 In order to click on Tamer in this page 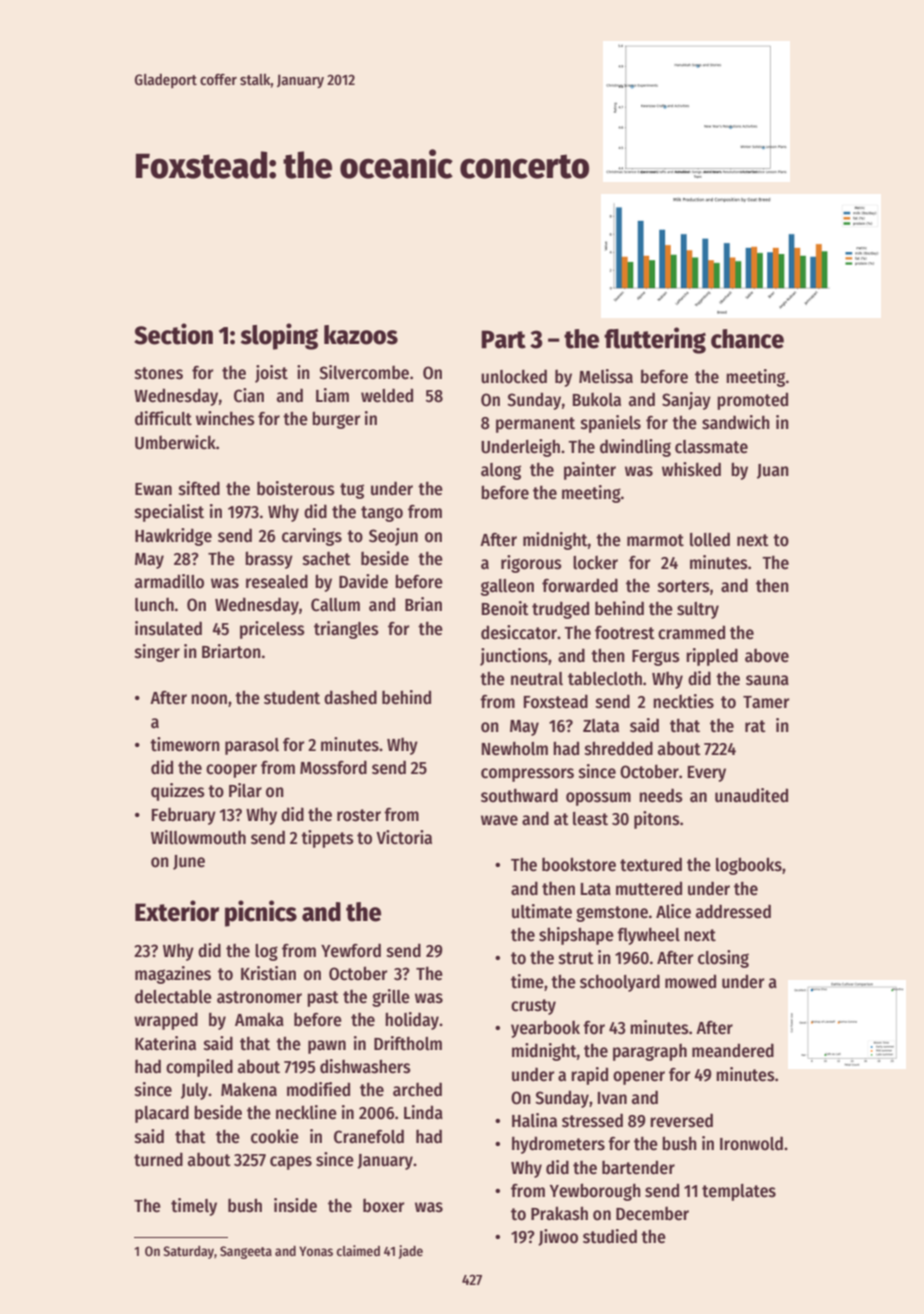, I will do `click(766, 702)`.
